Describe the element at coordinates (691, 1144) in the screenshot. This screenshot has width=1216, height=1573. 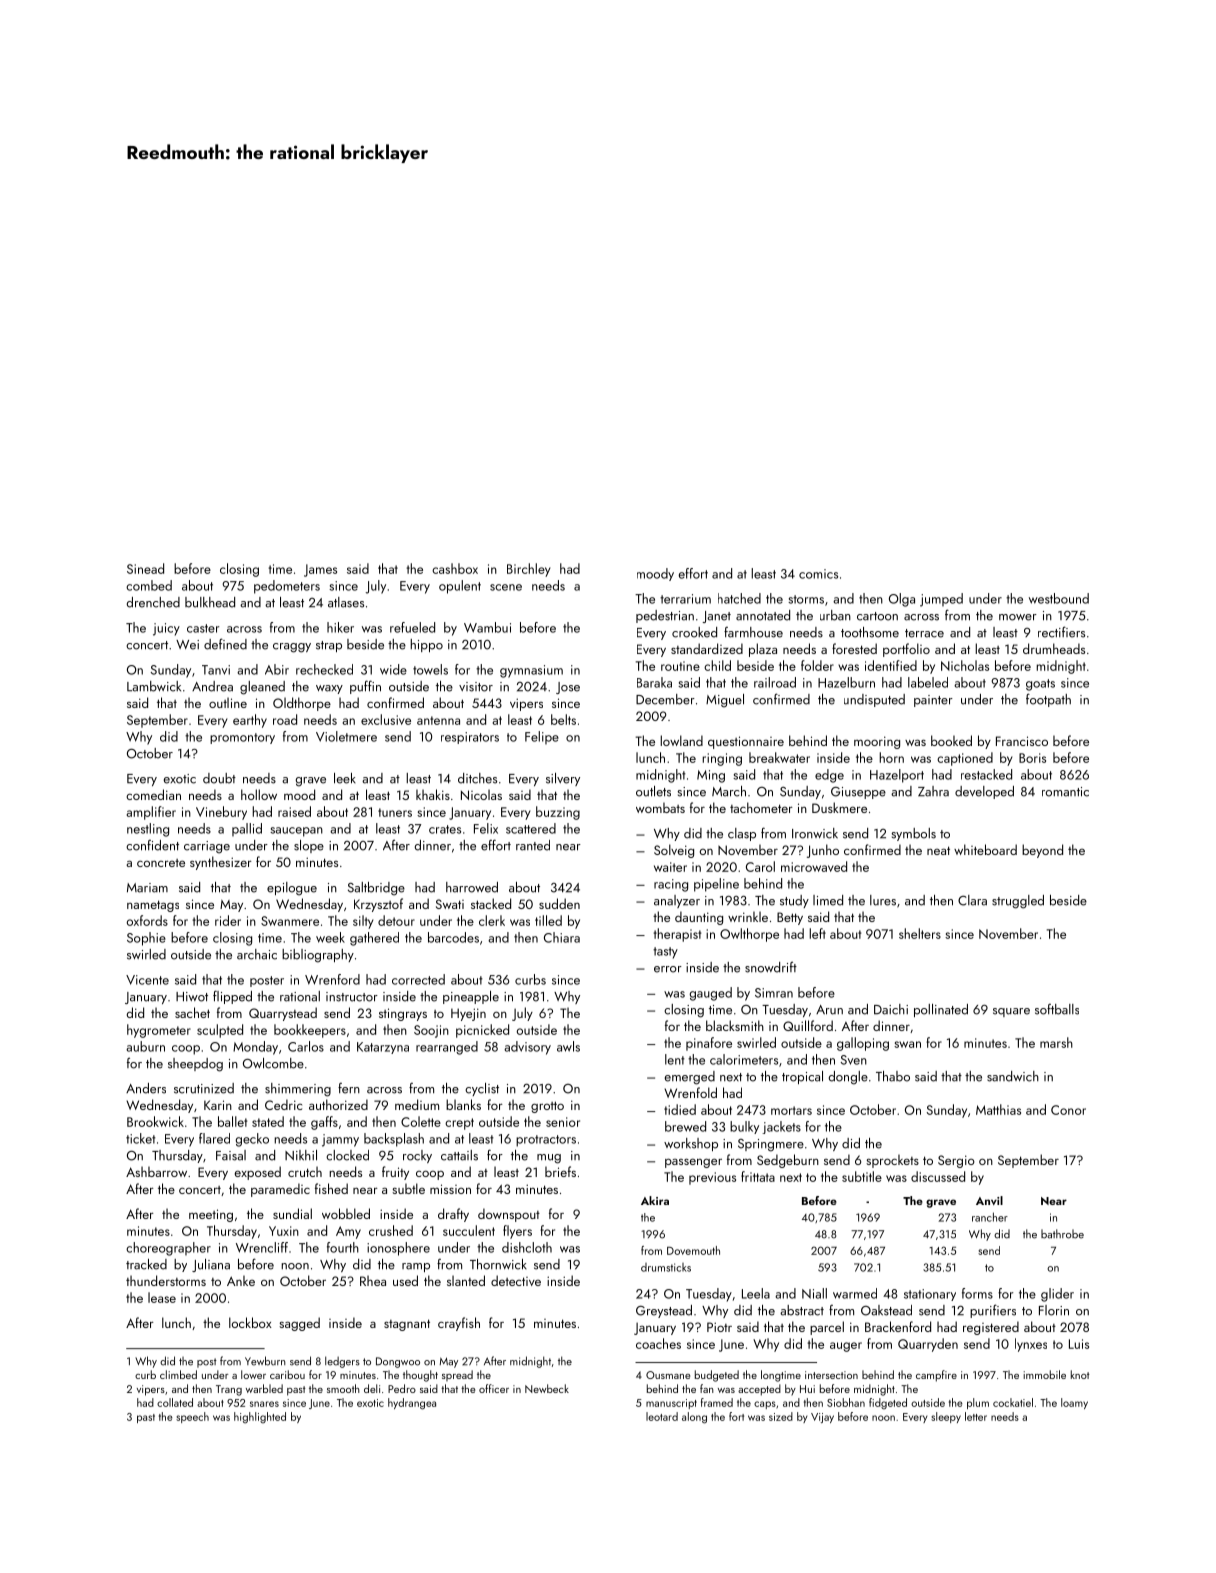
I see `workshop` at that location.
